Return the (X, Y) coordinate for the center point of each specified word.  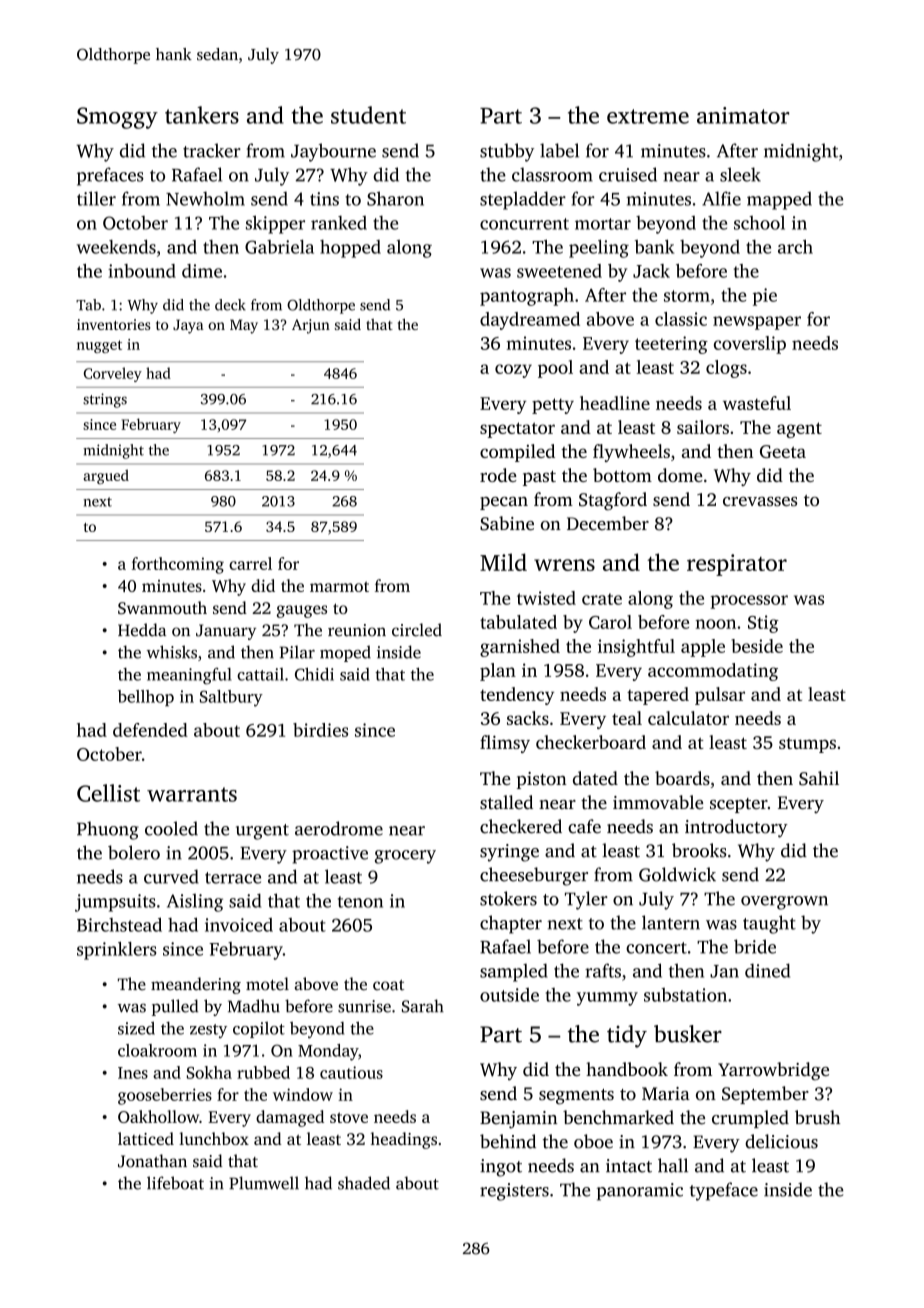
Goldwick (677, 874)
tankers (202, 115)
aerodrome (339, 828)
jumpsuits (115, 903)
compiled (517, 453)
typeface (724, 1191)
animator (743, 115)
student (368, 115)
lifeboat (175, 1183)
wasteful (757, 403)
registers (514, 1192)
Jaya (188, 326)
